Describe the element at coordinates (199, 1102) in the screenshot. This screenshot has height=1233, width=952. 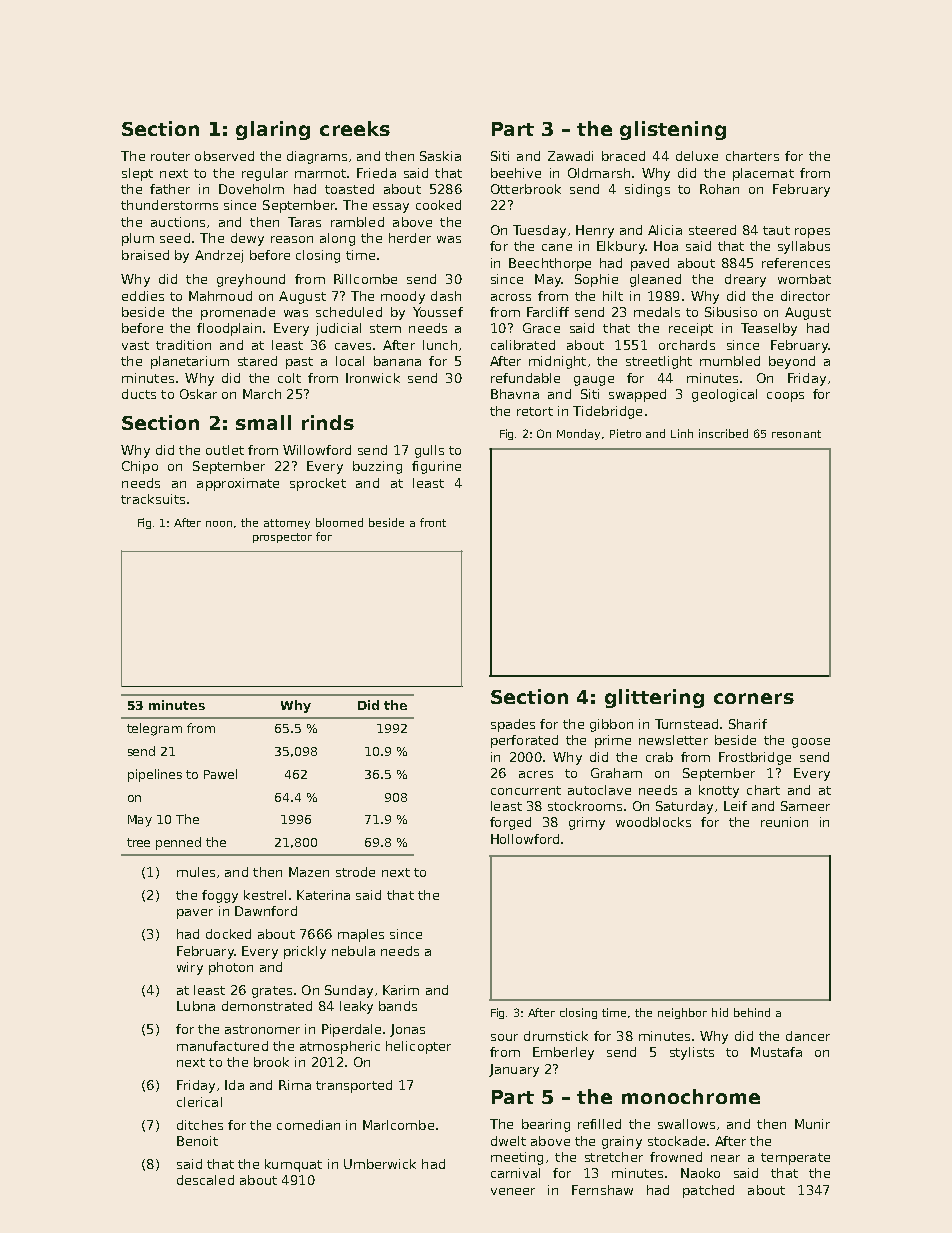
I see `clerical` at that location.
